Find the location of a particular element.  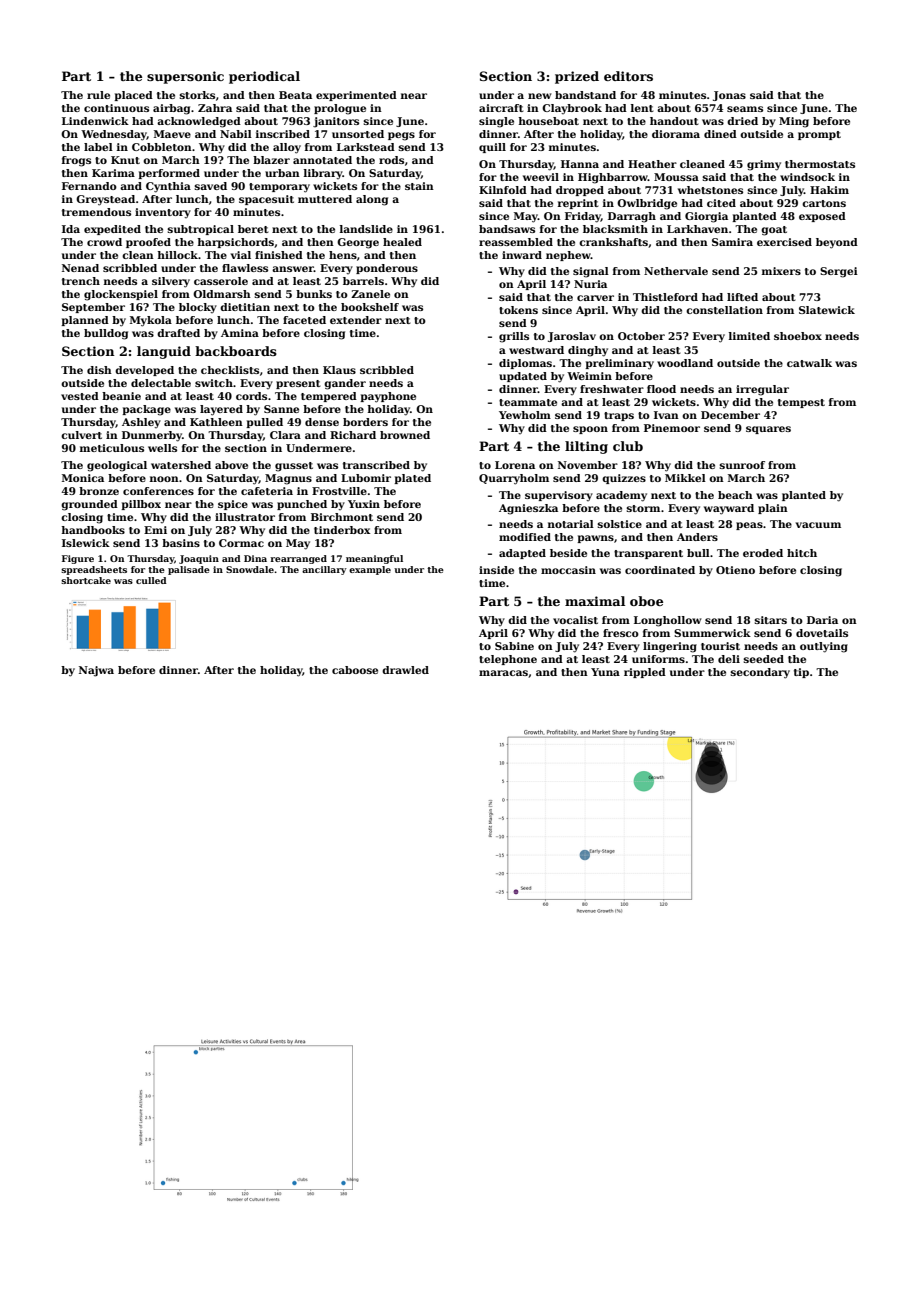

adapted is located at coordinates (522, 554).
